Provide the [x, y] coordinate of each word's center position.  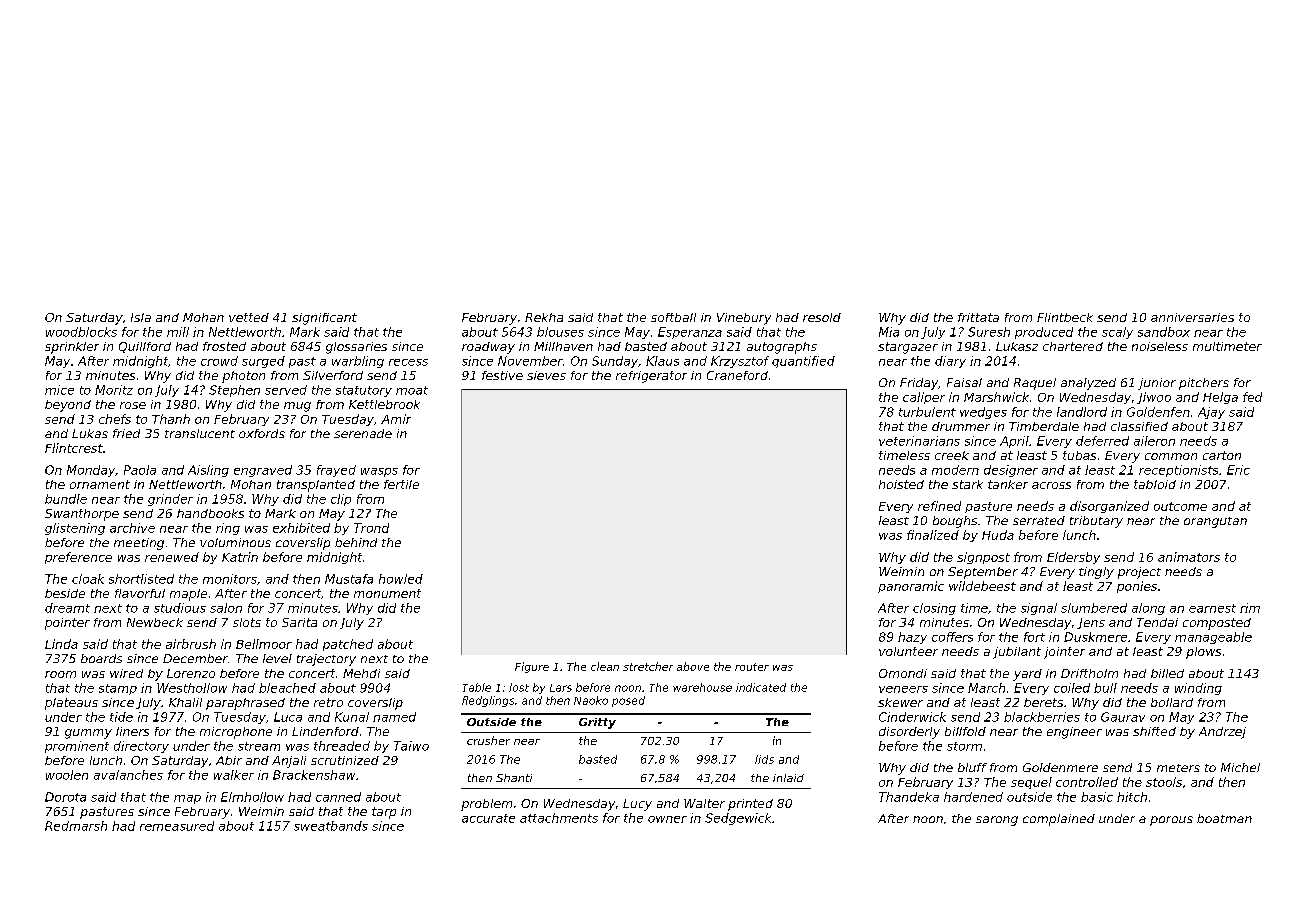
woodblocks [81, 332]
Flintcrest [74, 448]
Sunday [615, 362]
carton [1222, 455]
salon [226, 608]
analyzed [1088, 384]
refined [939, 506]
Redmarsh [76, 826]
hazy [912, 638]
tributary [1096, 522]
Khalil [185, 702]
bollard [1172, 702]
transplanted [316, 486]
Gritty [597, 723]
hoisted [901, 484]
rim [1250, 608]
